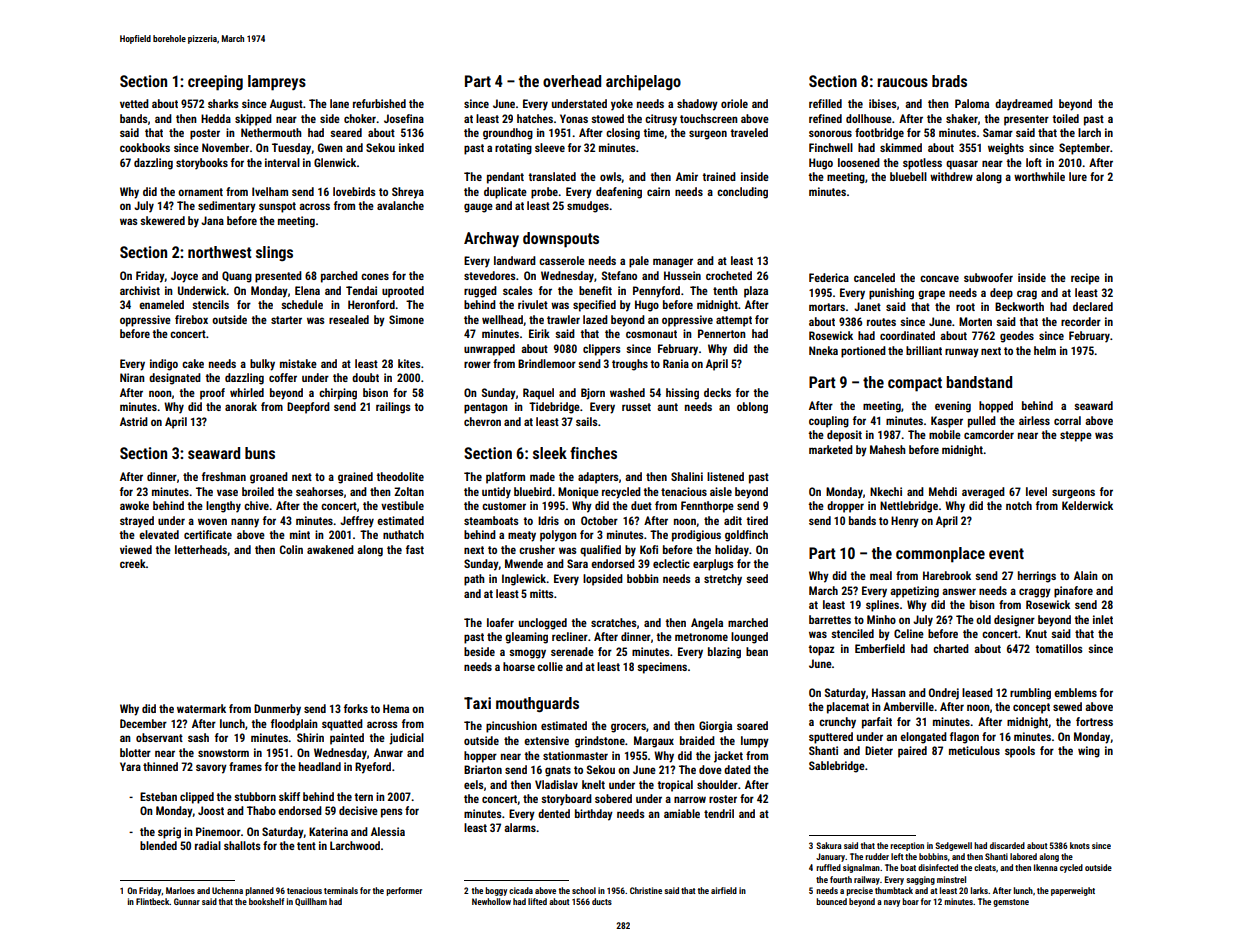 Image resolution: width=1233 pixels, height=952 pixels. Describe the element at coordinates (223, 103) in the screenshot. I see `sharks` at that location.
